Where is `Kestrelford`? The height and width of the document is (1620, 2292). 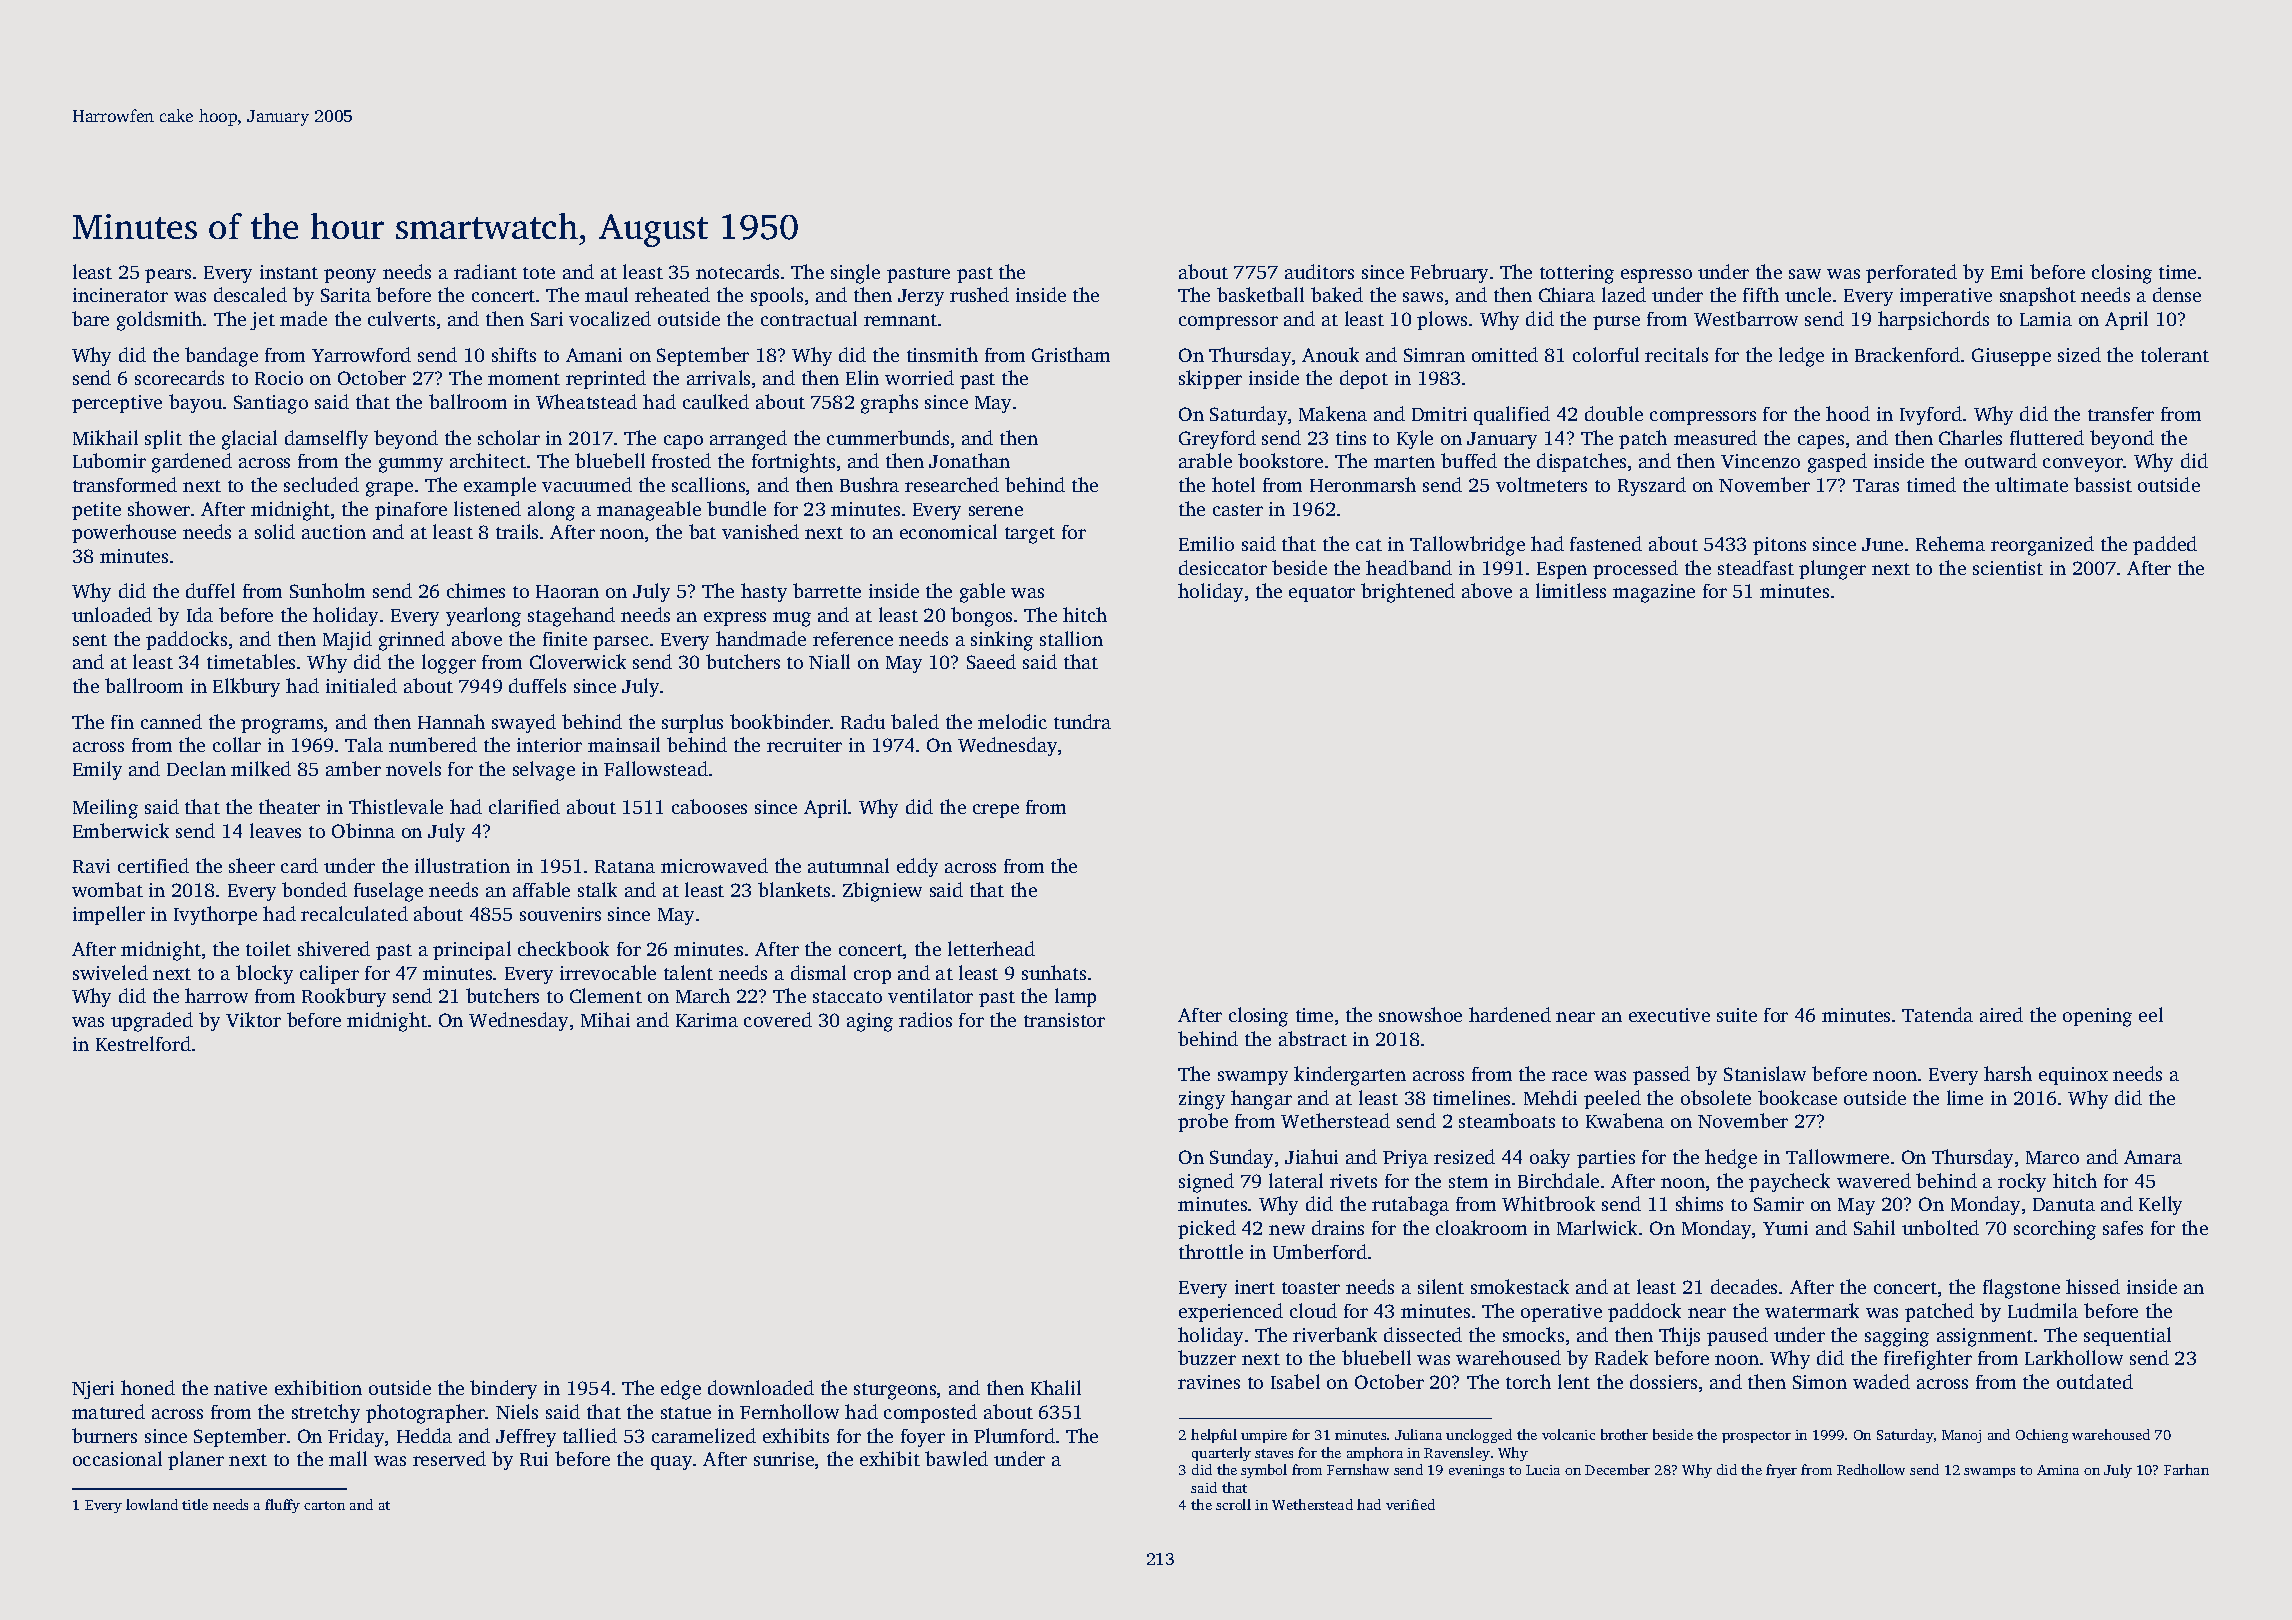 Kestrelford is located at coordinates (143, 1043).
